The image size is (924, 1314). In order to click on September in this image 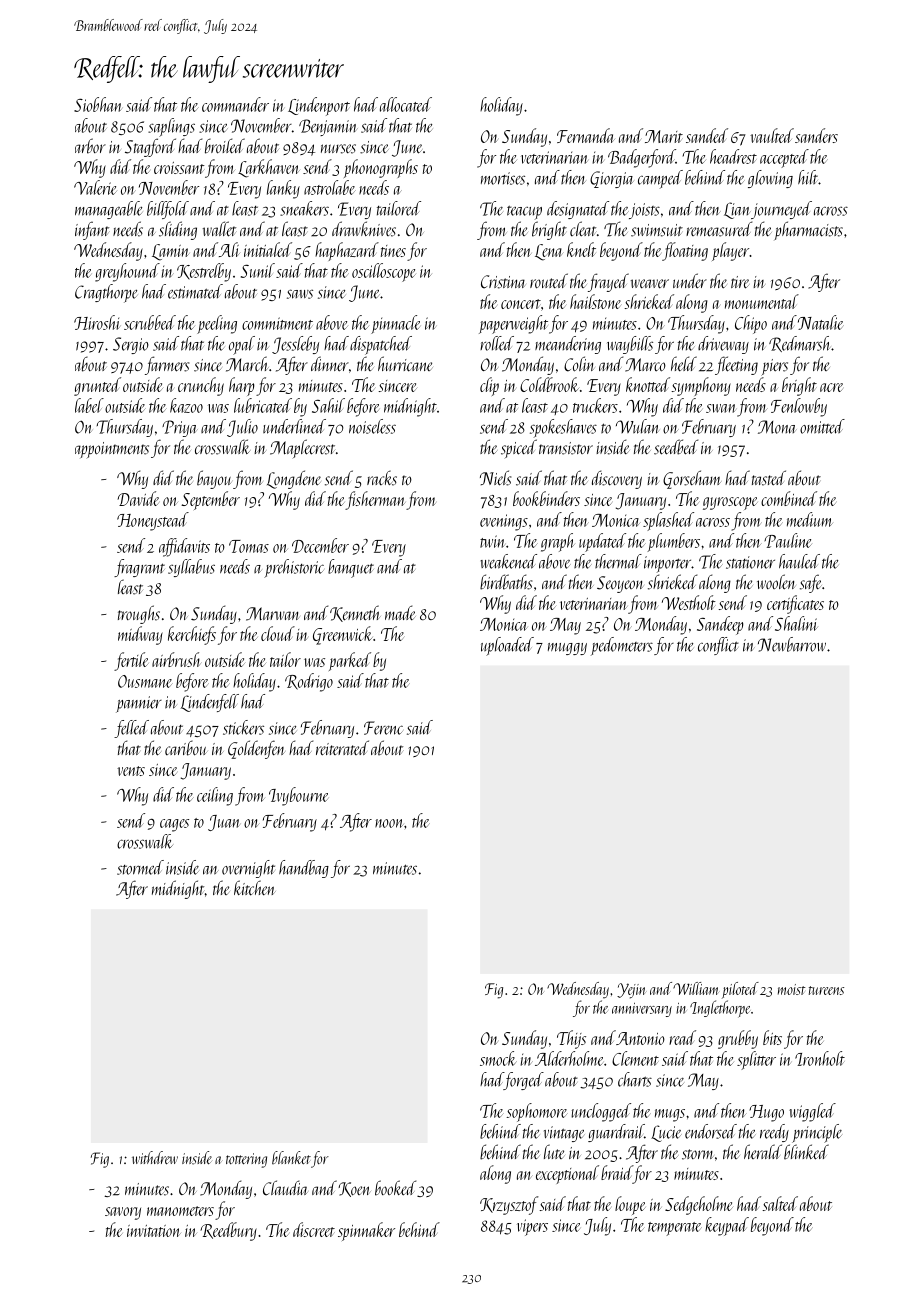, I will do `click(210, 500)`.
